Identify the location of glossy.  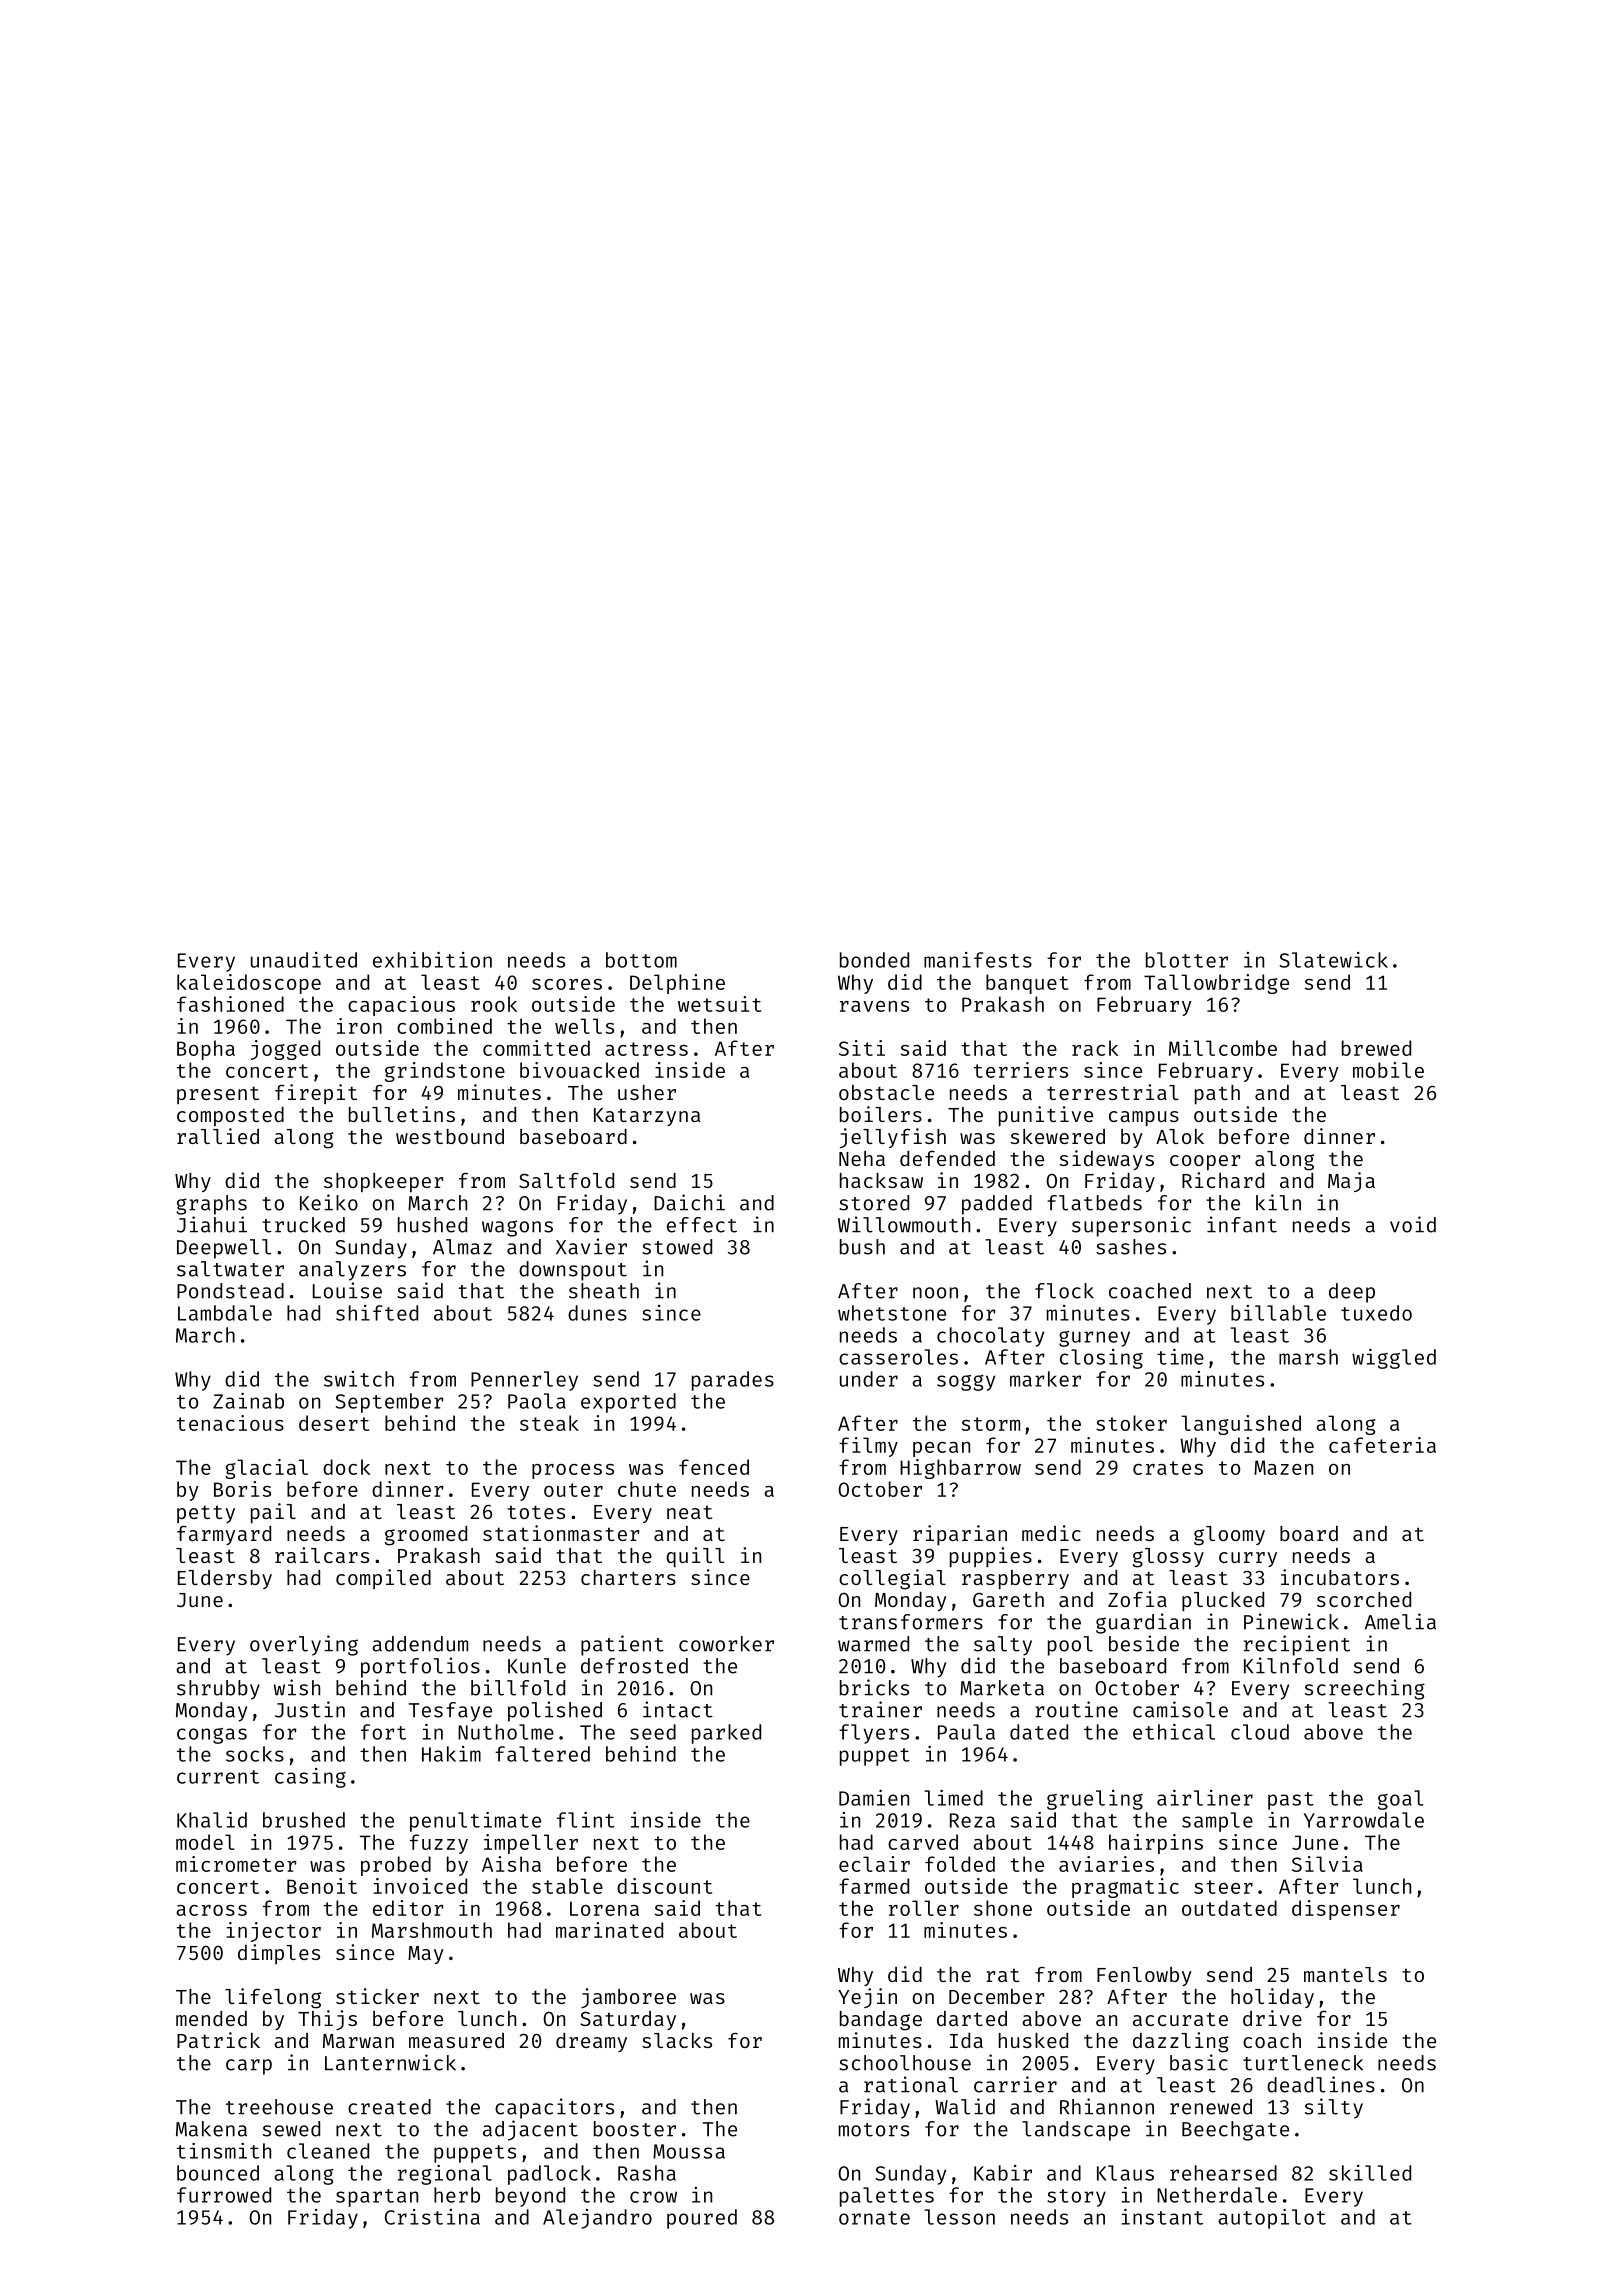
(1168, 1558).
